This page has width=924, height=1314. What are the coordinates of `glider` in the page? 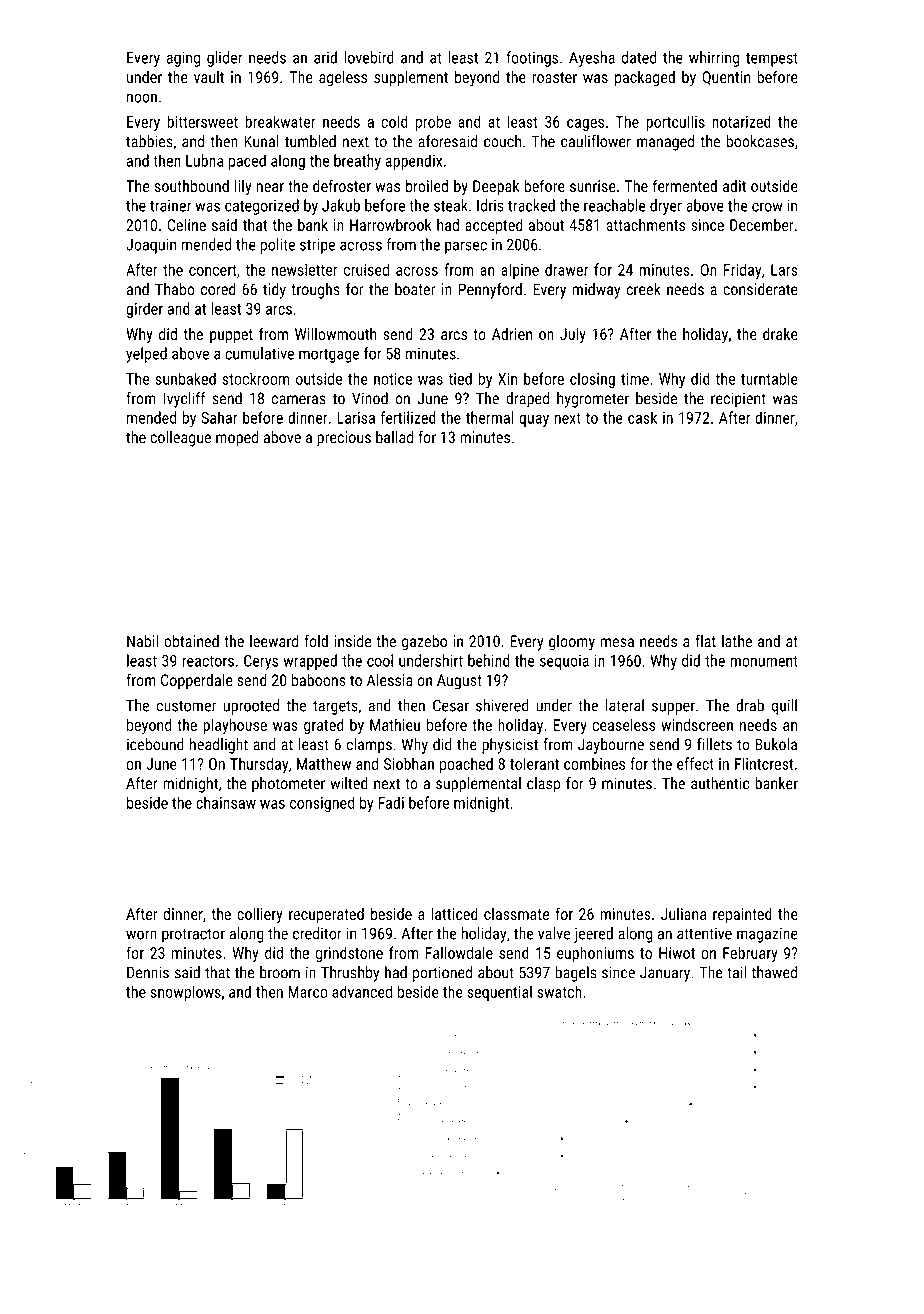 It's located at (225, 59).
